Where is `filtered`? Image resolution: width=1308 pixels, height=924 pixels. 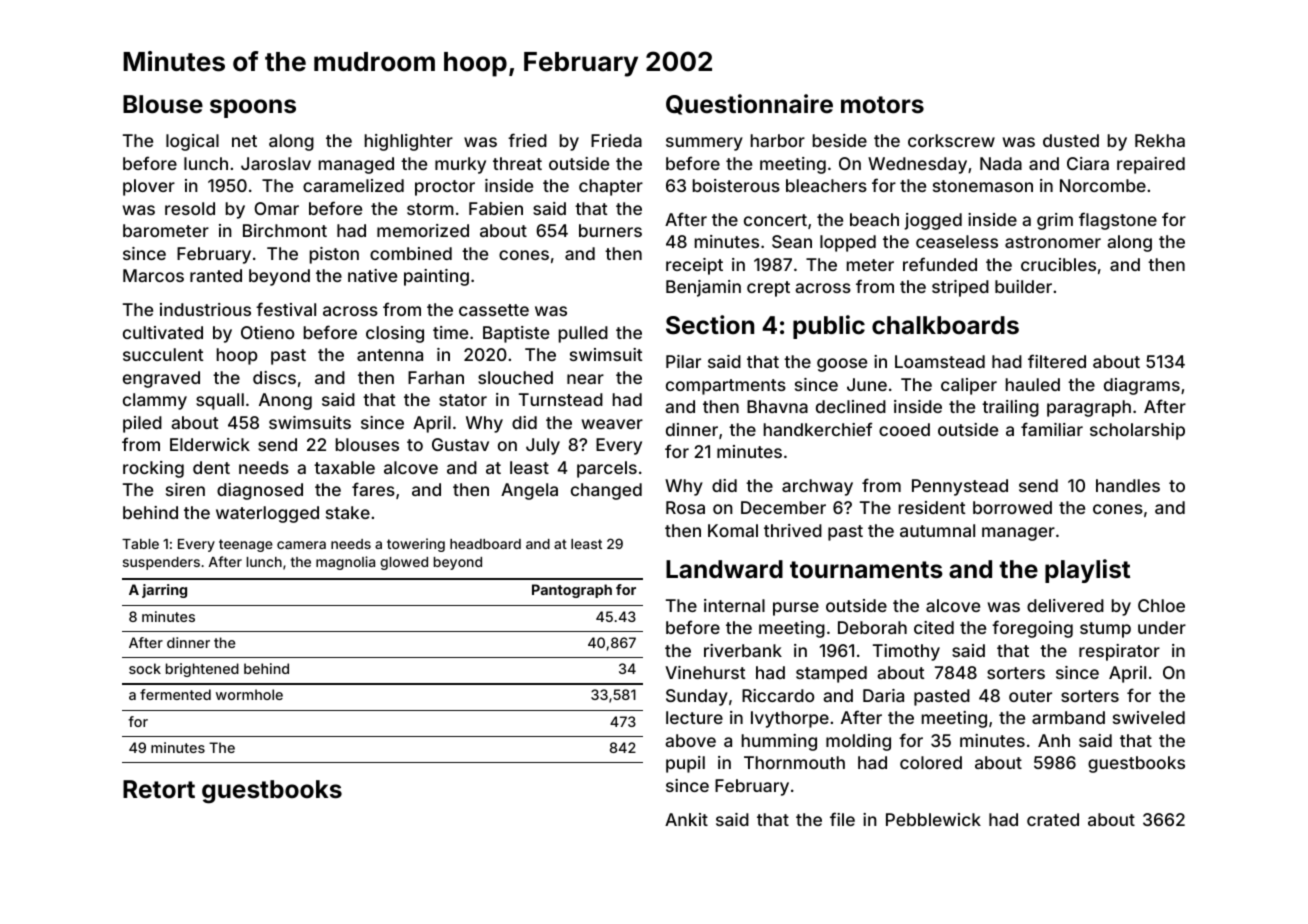
filtered is located at coordinates (1057, 361).
